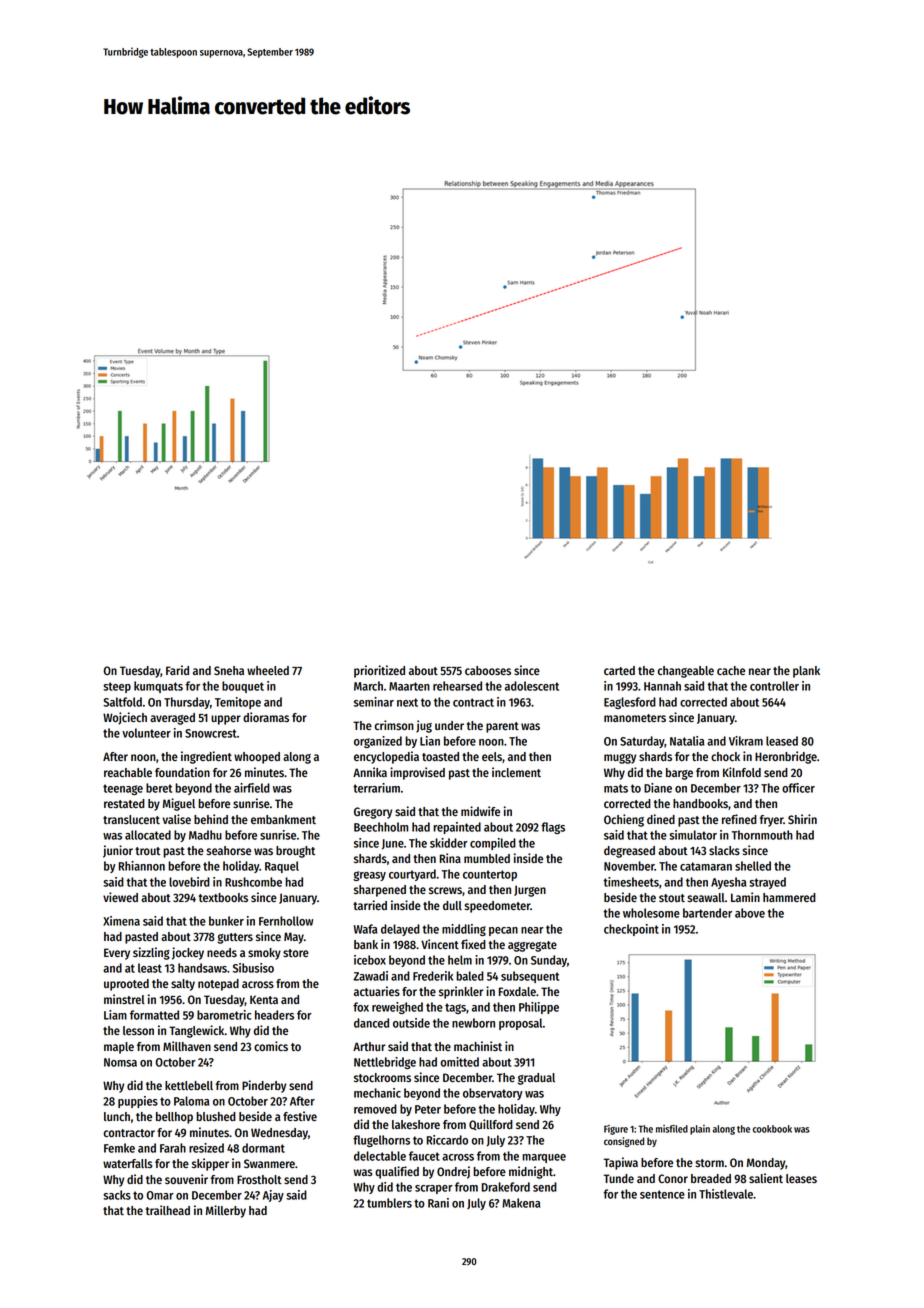  I want to click on waterfalls, so click(128, 1163).
